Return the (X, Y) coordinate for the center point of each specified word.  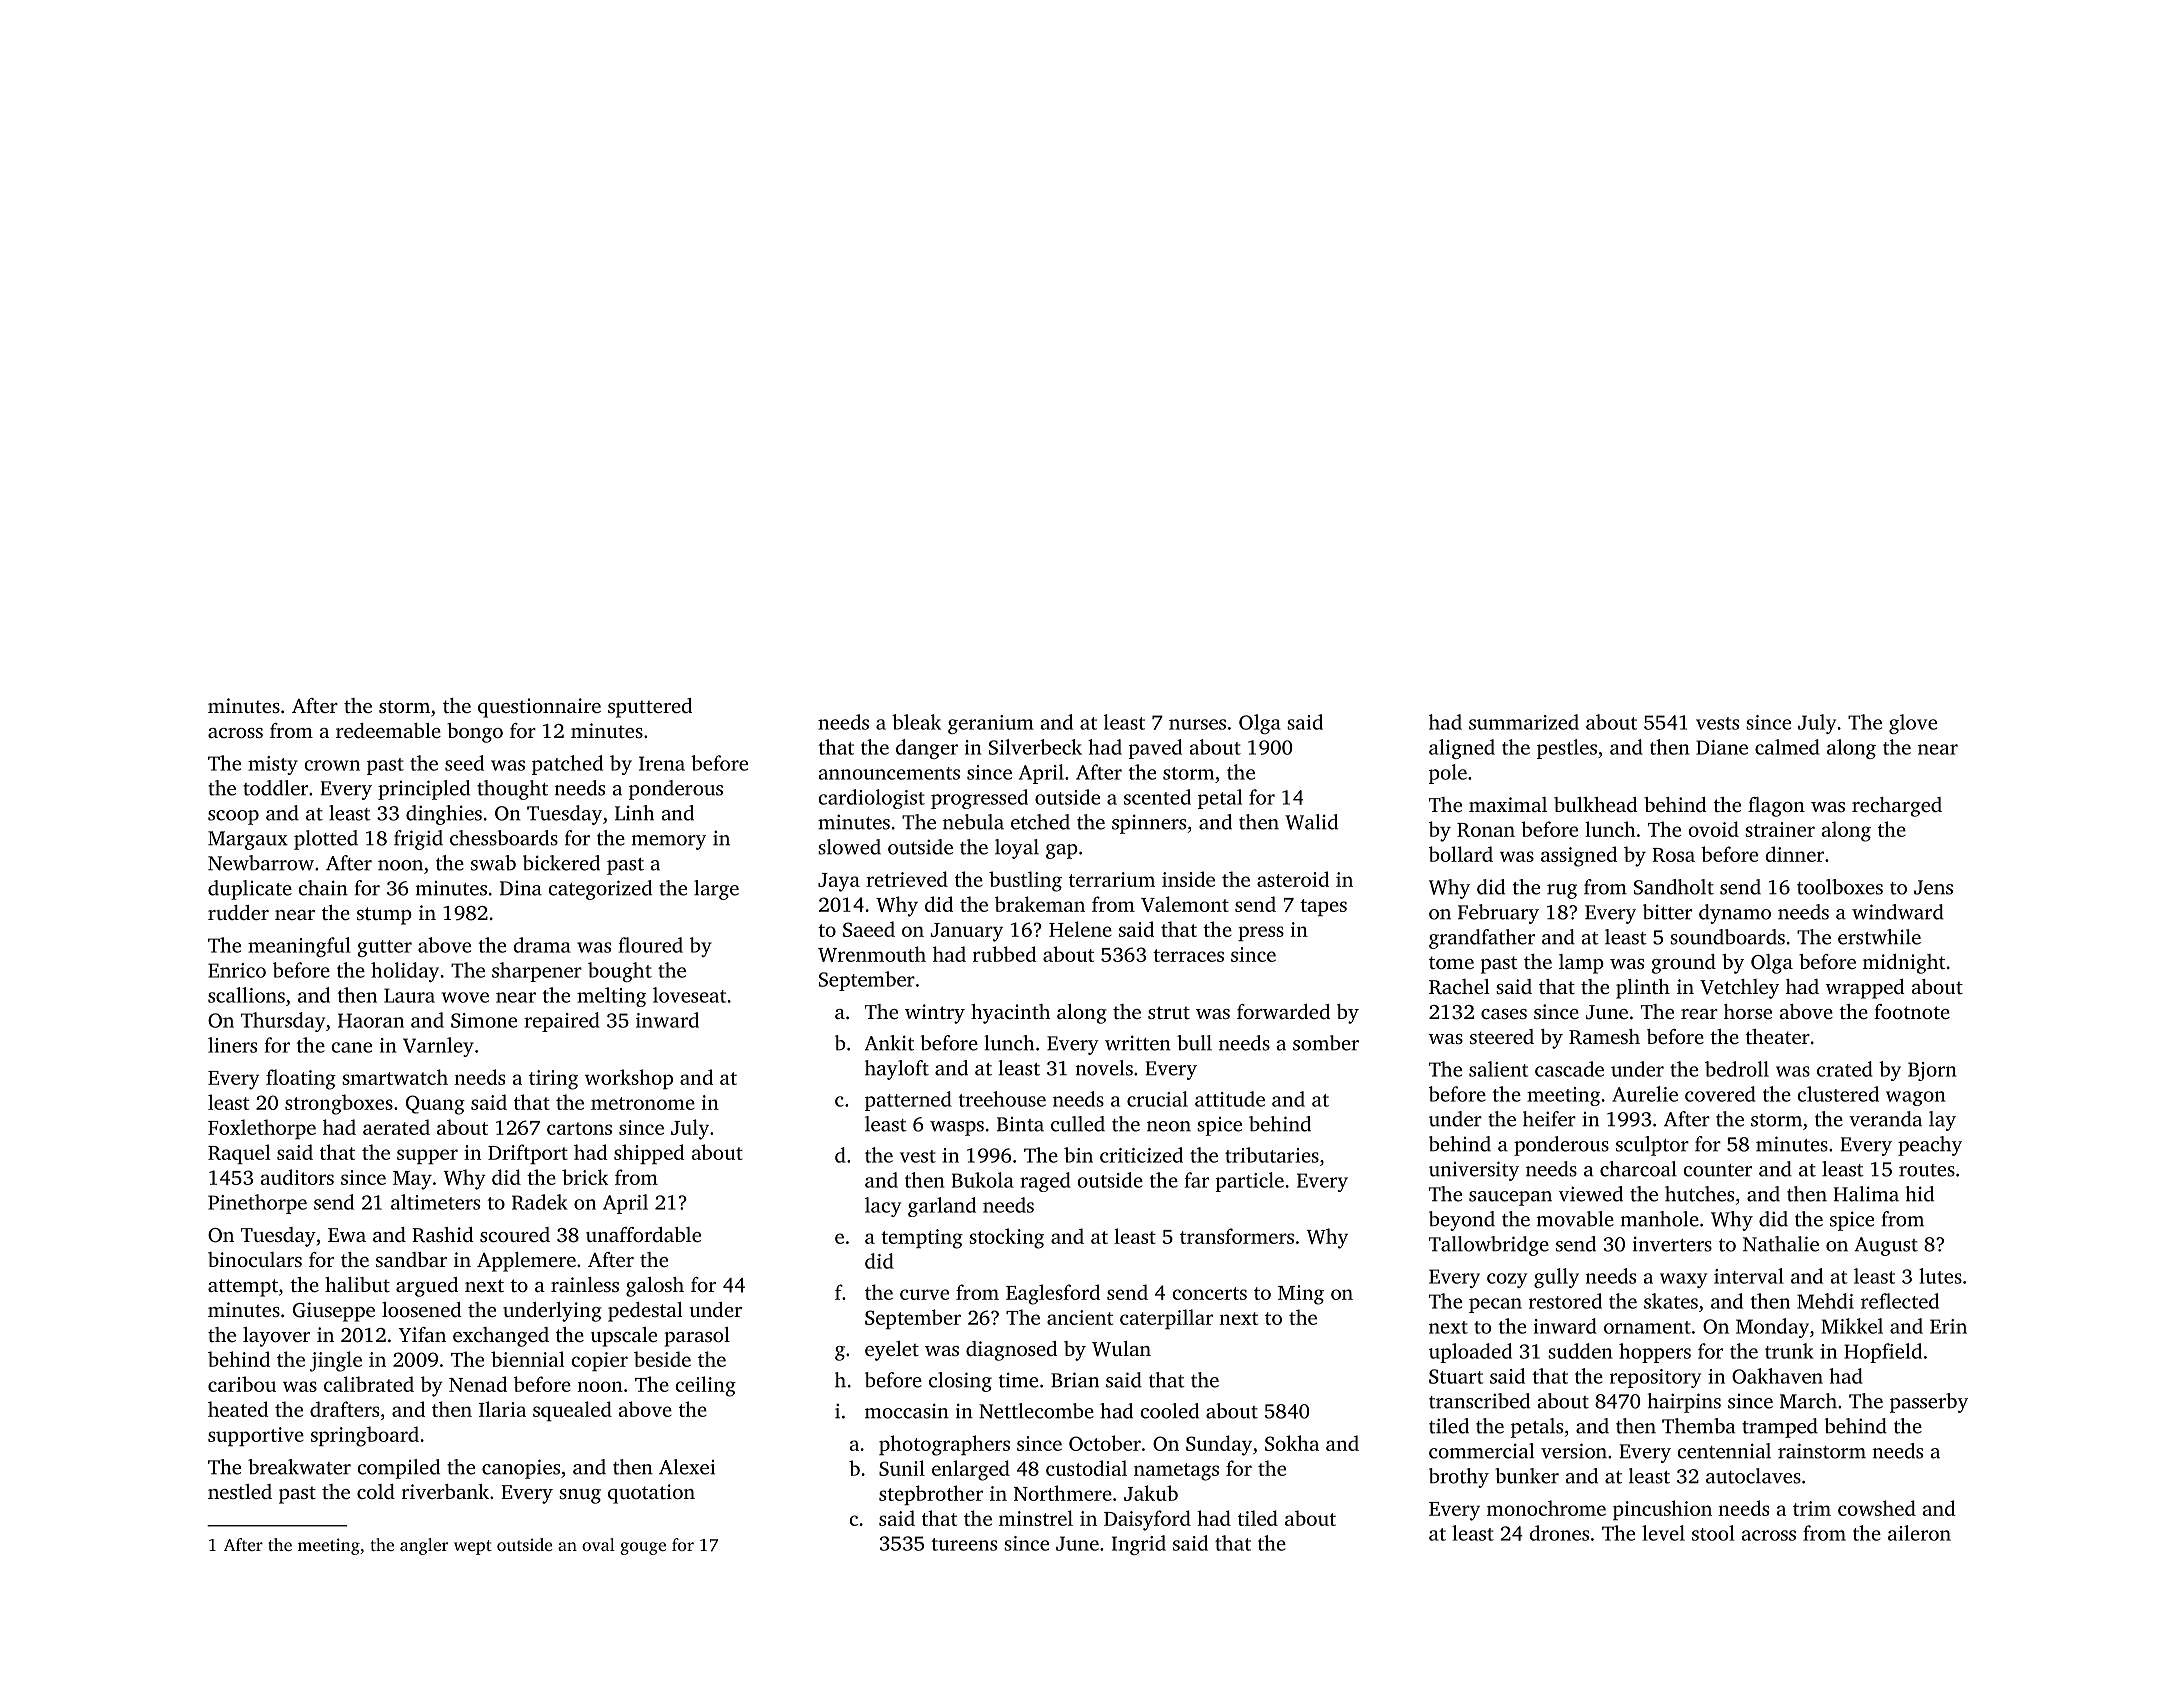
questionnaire (539, 708)
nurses (1197, 724)
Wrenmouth (872, 954)
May (412, 1180)
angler (424, 1546)
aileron (1919, 1533)
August (1886, 1246)
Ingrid (1139, 1545)
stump (384, 916)
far (1197, 1180)
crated (1845, 1069)
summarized (1524, 722)
